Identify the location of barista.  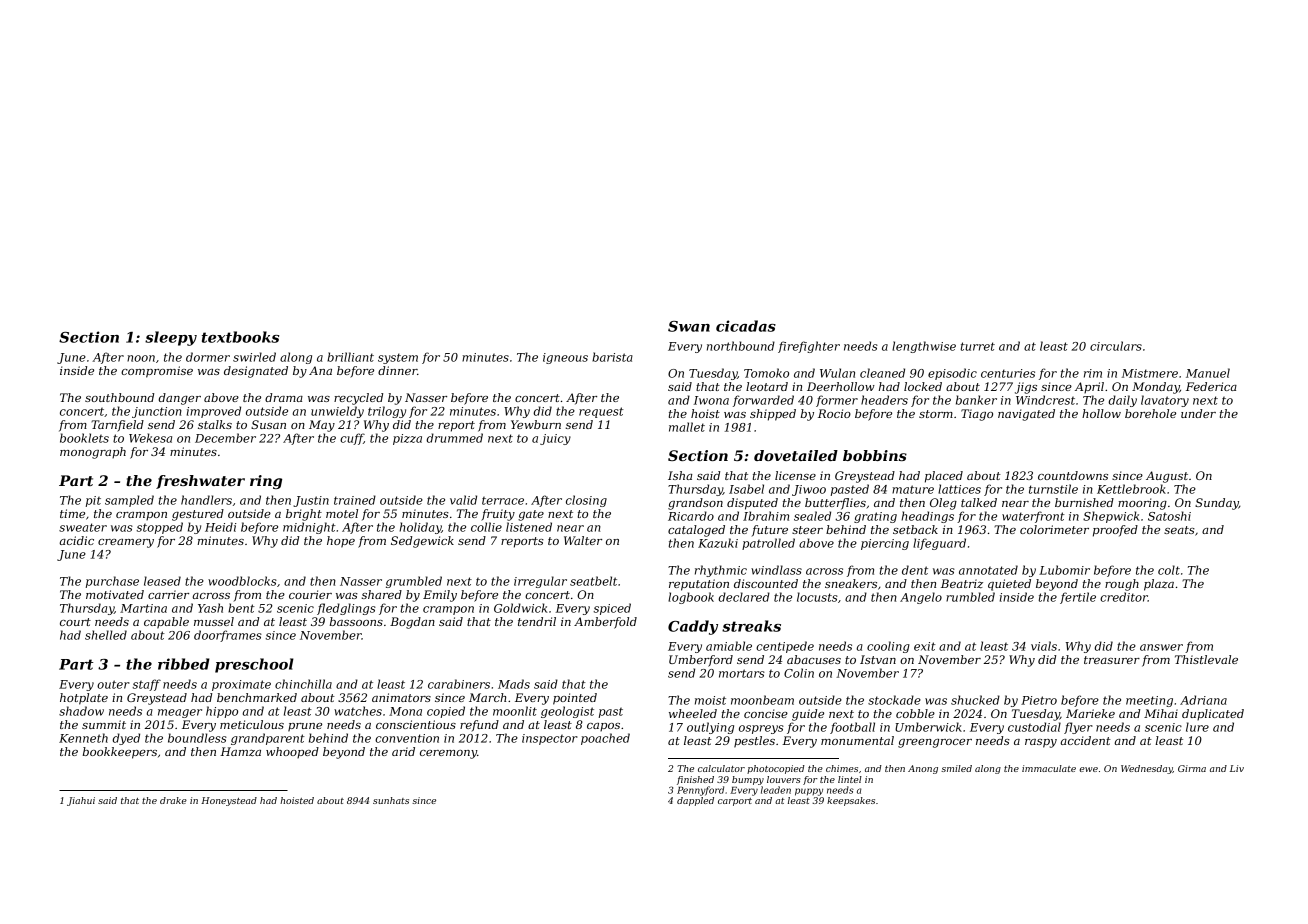
(612, 357).
